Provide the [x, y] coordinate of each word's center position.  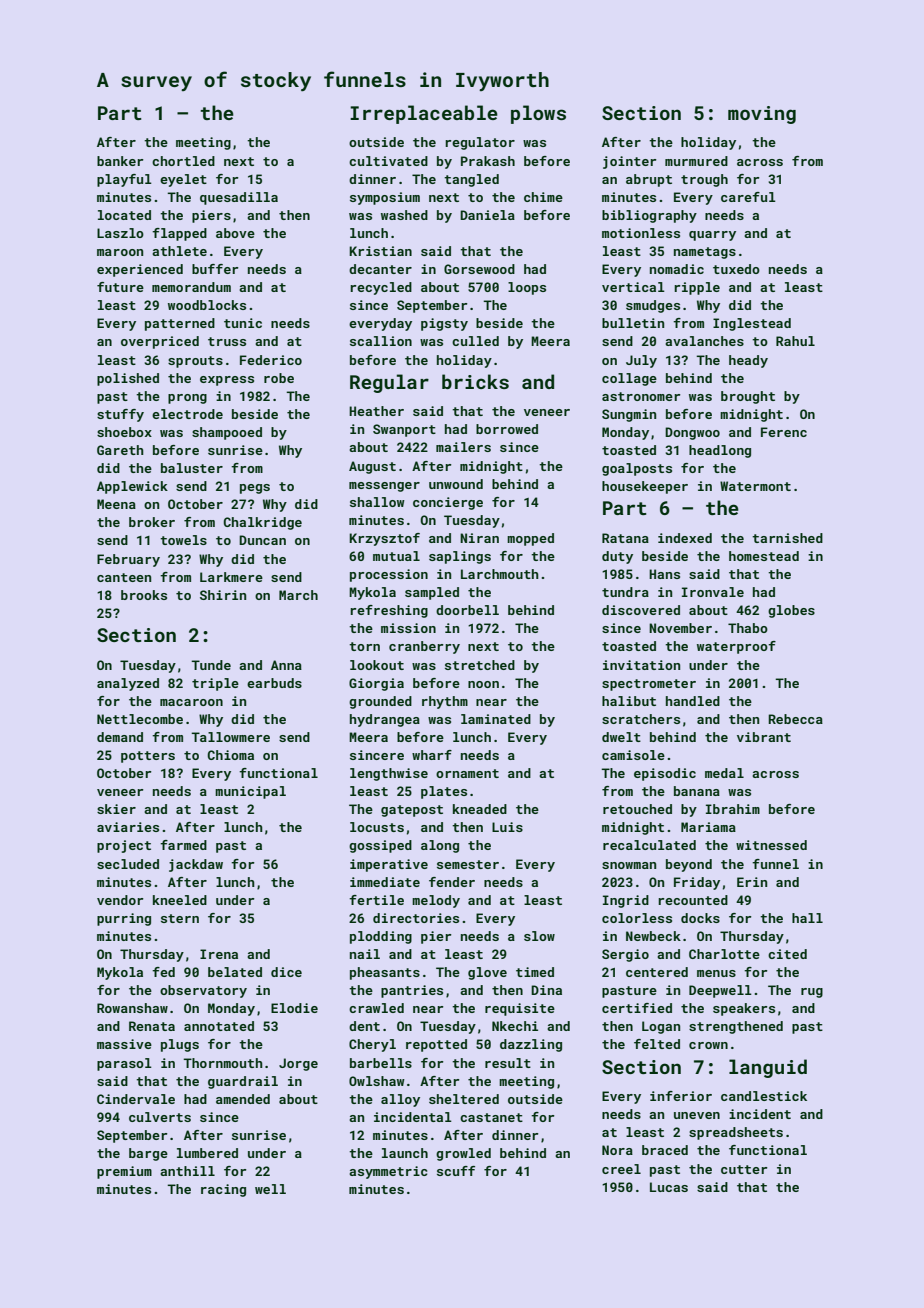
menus [716, 973]
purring [124, 919]
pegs [255, 489]
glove [487, 973]
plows [538, 114]
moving [762, 115]
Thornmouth [223, 1063]
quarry [712, 236]
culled [475, 341]
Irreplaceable [424, 114]
